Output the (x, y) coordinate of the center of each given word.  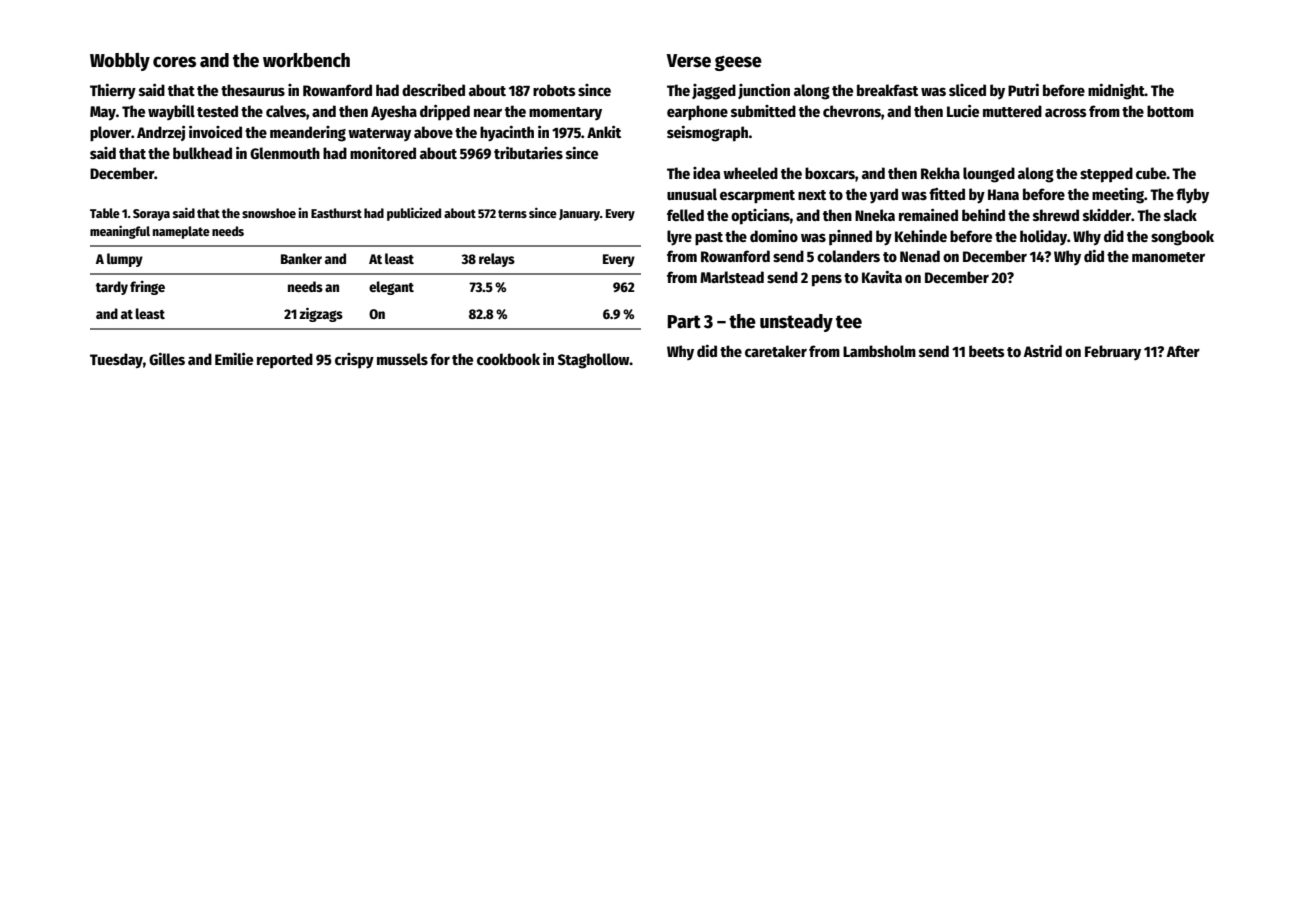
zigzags (321, 314)
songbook (1182, 238)
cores (174, 62)
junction (764, 91)
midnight (1116, 92)
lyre (679, 238)
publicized (414, 214)
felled (685, 215)
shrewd (1056, 215)
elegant (391, 288)
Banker (301, 258)
